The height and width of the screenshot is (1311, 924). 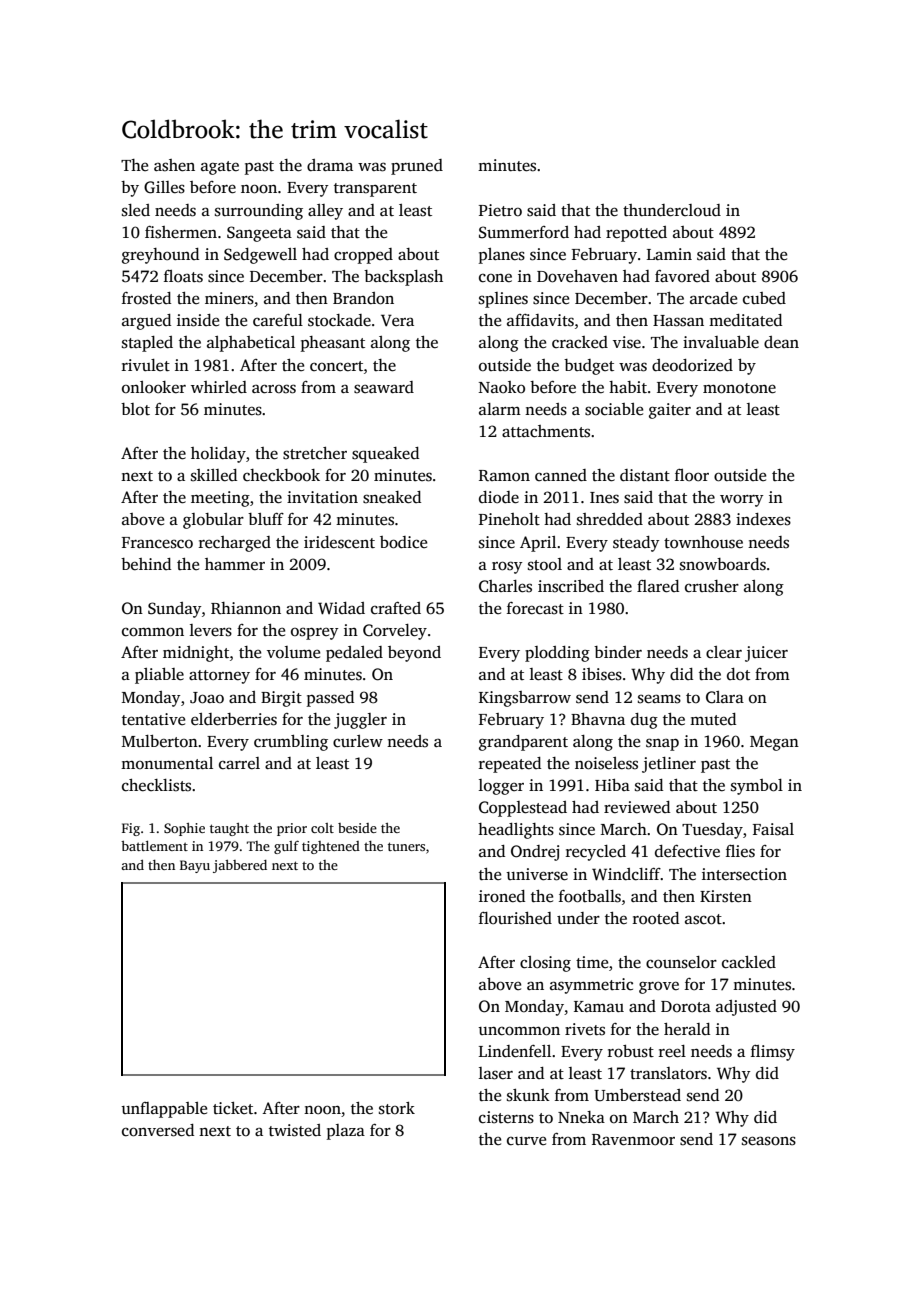 I want to click on agate, so click(x=220, y=168).
